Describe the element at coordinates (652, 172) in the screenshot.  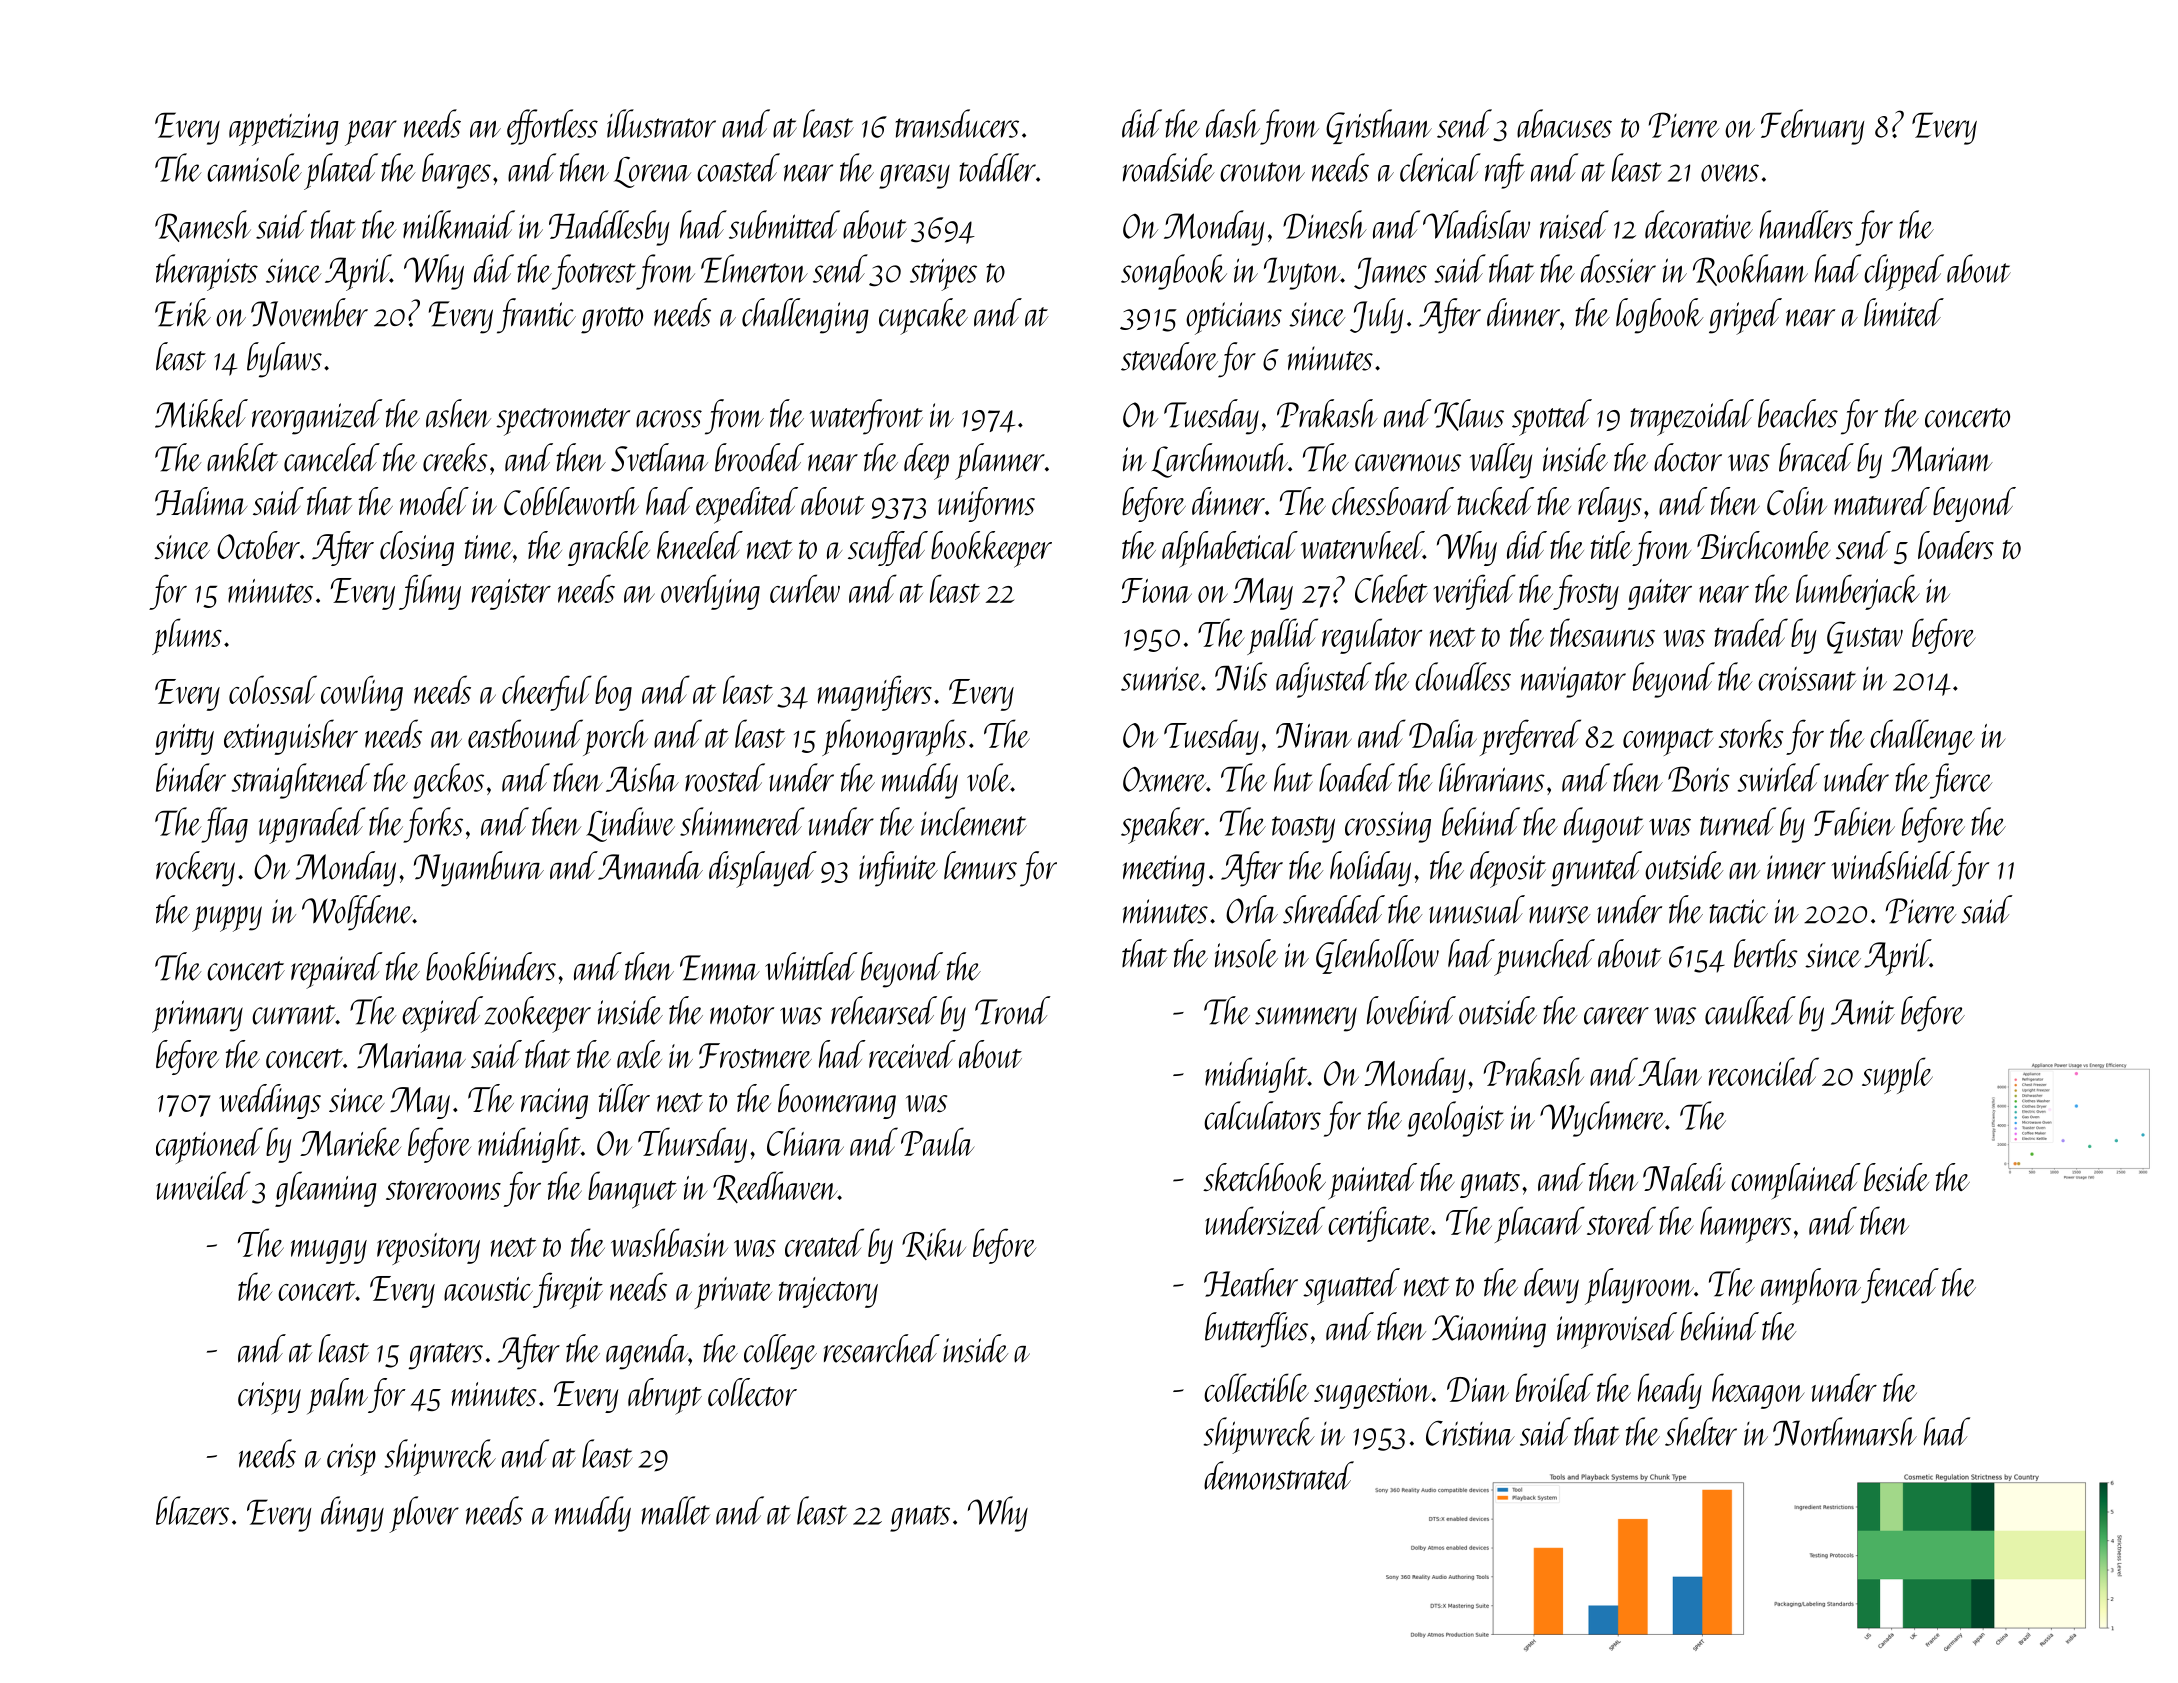
I see `Lorena` at that location.
